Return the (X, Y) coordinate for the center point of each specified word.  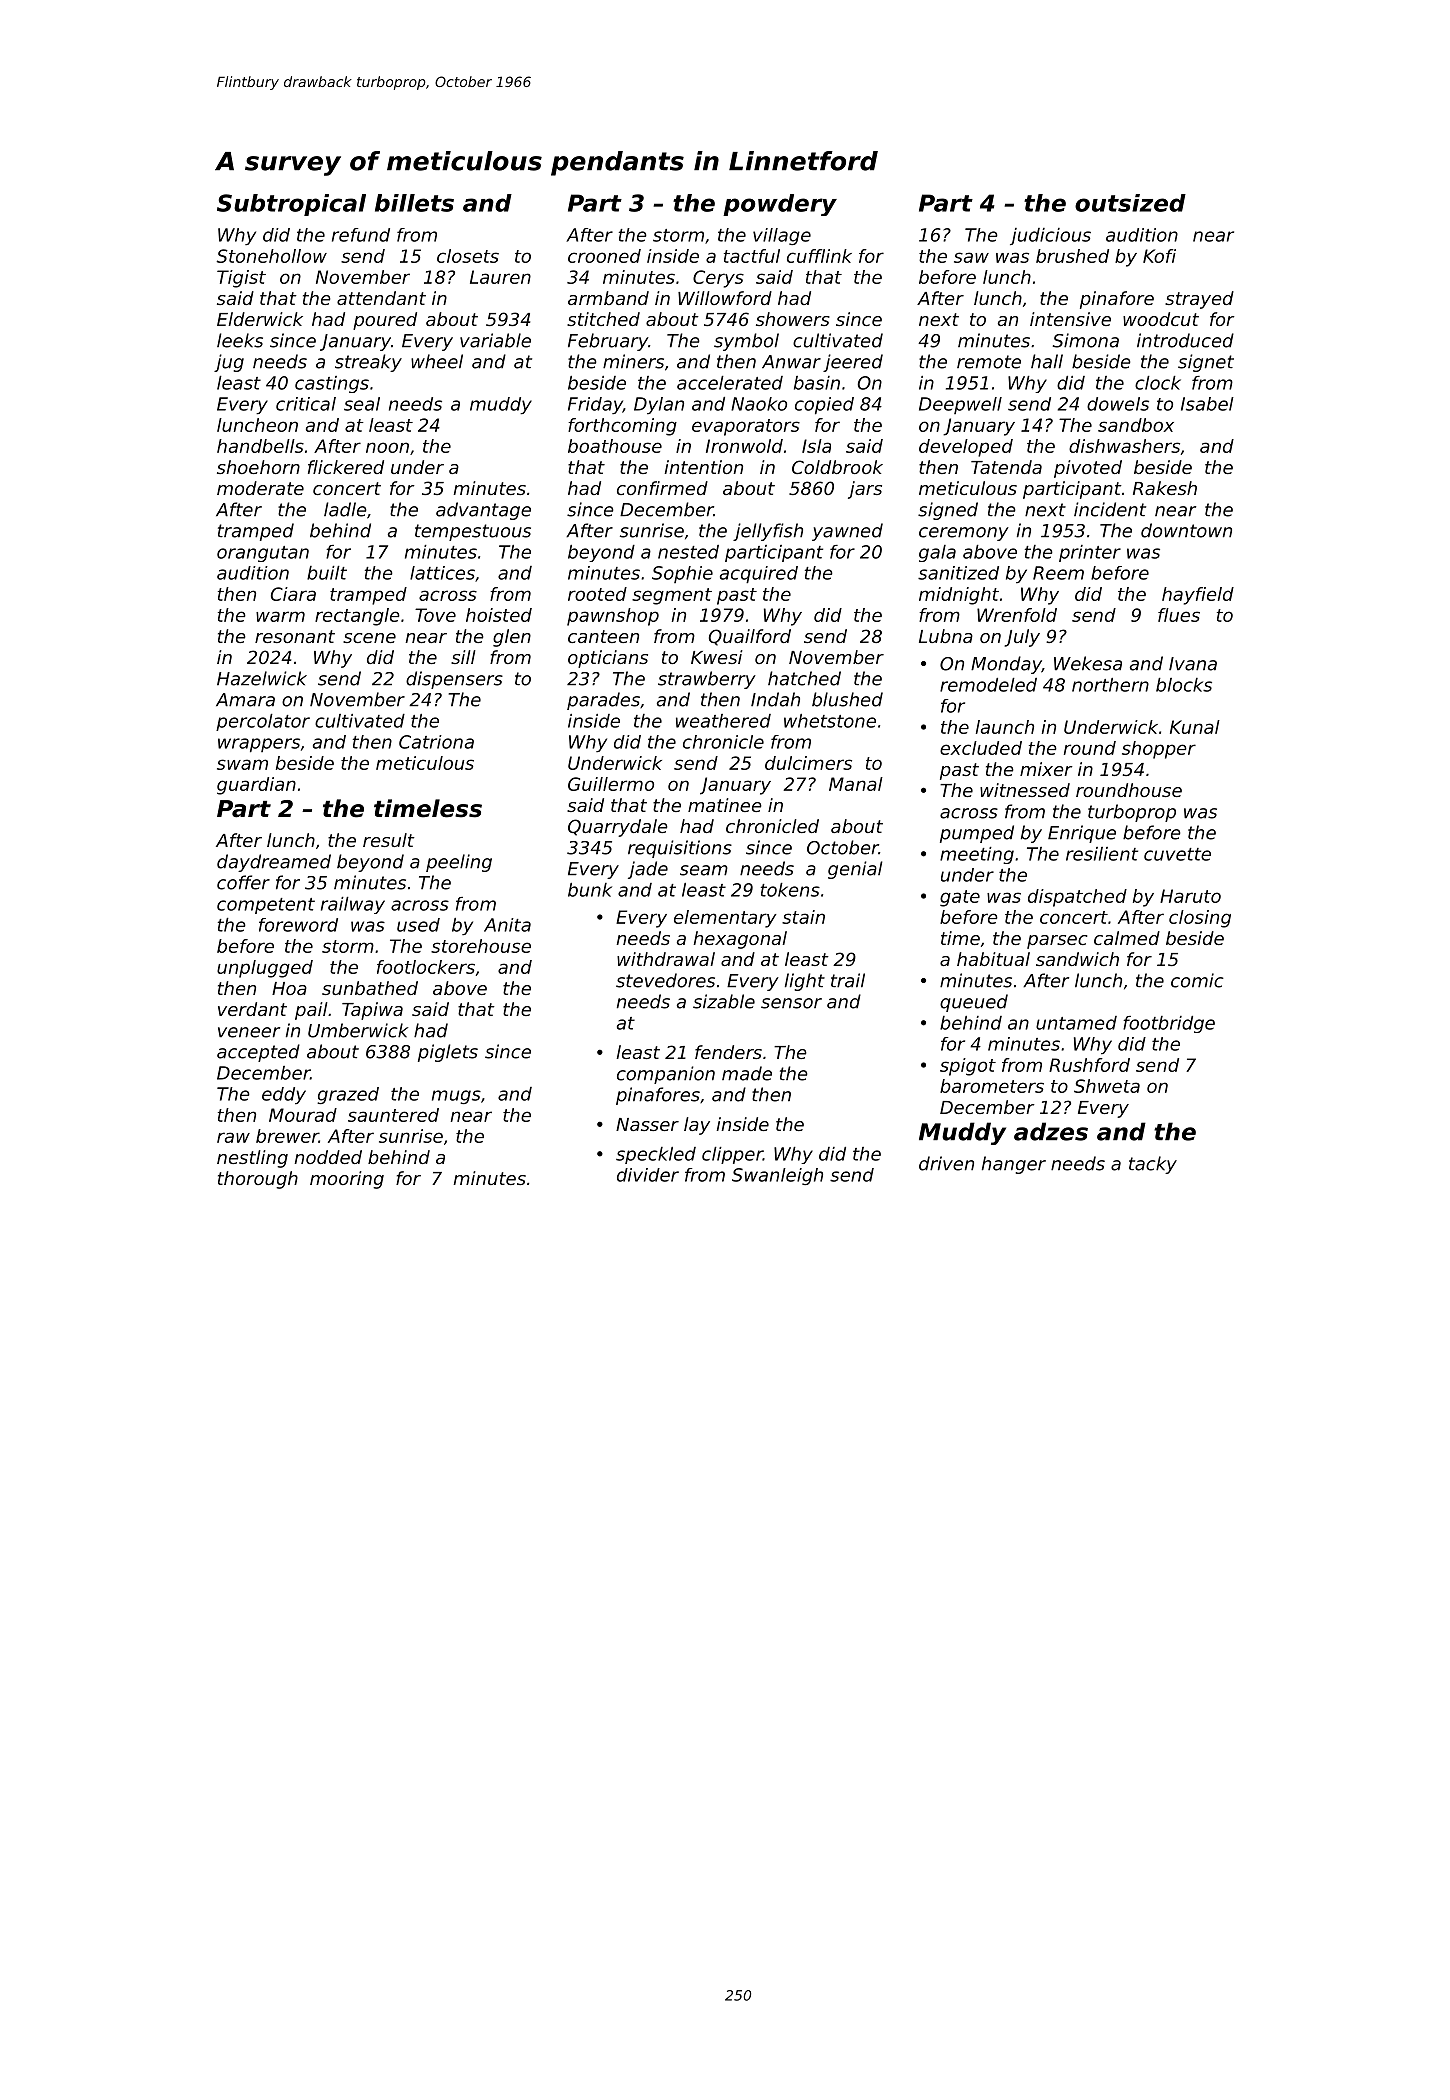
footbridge (1169, 1024)
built (327, 573)
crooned (604, 256)
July (1022, 638)
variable (495, 340)
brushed (1072, 256)
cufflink (819, 256)
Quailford (750, 637)
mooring (347, 1180)
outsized (1130, 203)
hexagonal (740, 940)
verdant (252, 1009)
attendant (381, 298)
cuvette (1177, 854)
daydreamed (274, 863)
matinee (725, 805)
